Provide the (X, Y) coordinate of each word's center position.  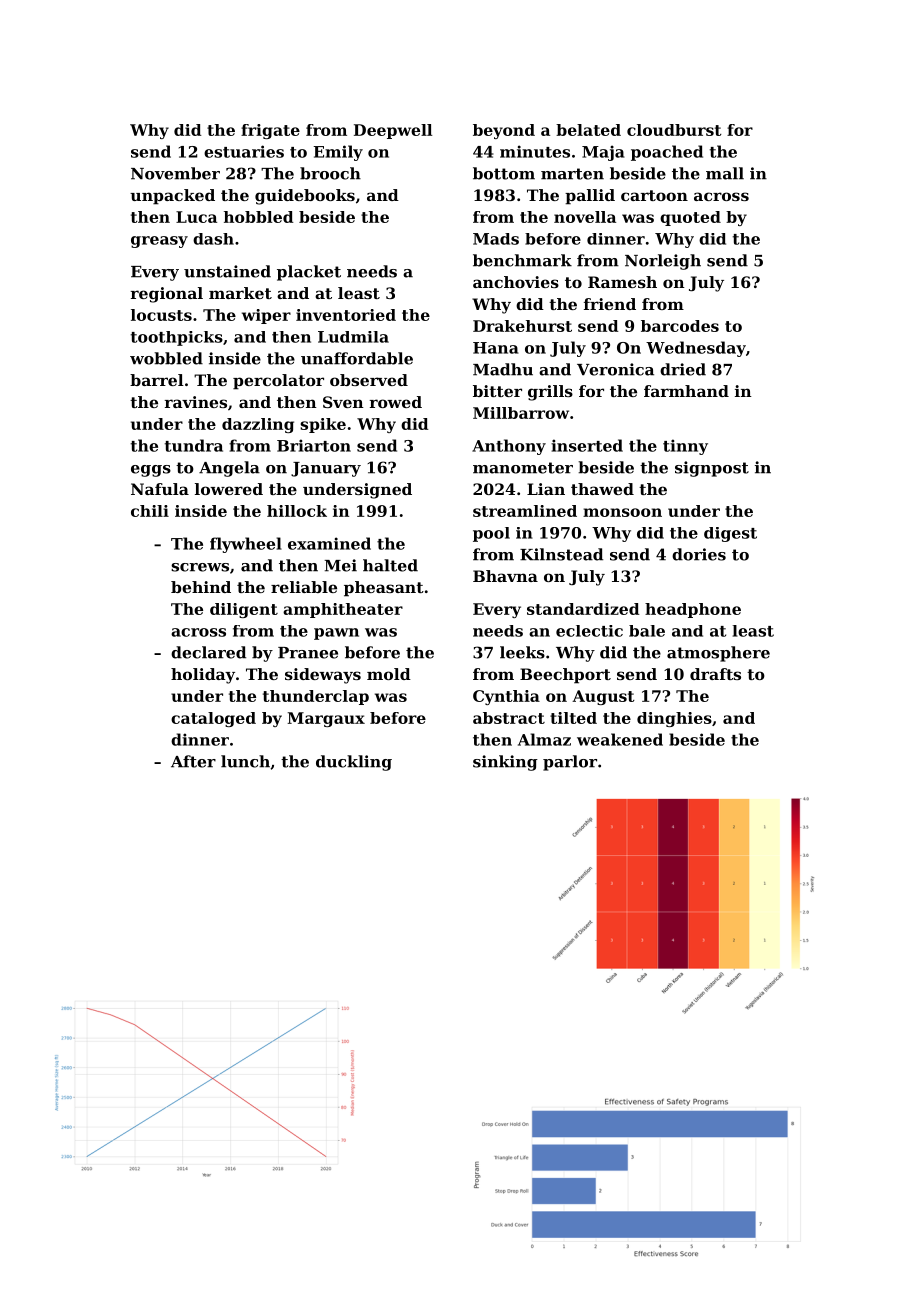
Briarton (314, 445)
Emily (338, 153)
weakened (620, 739)
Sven (343, 402)
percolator (278, 382)
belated (588, 130)
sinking (505, 763)
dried (683, 369)
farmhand (686, 391)
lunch (245, 761)
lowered (229, 489)
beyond (504, 131)
